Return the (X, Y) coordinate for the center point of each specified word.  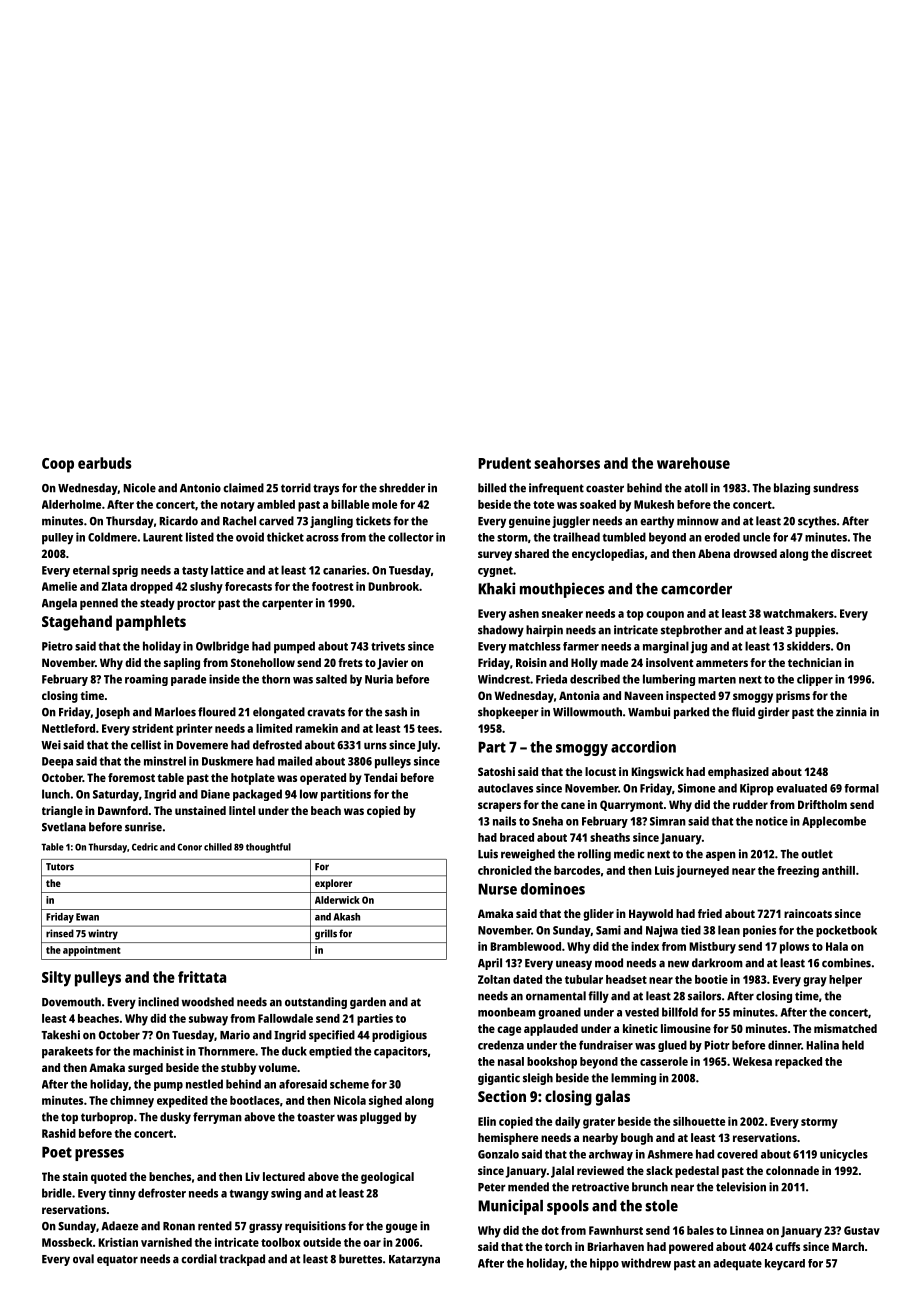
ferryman (217, 1118)
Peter (492, 1187)
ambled (276, 504)
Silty (56, 979)
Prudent (504, 463)
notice (772, 821)
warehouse (693, 463)
